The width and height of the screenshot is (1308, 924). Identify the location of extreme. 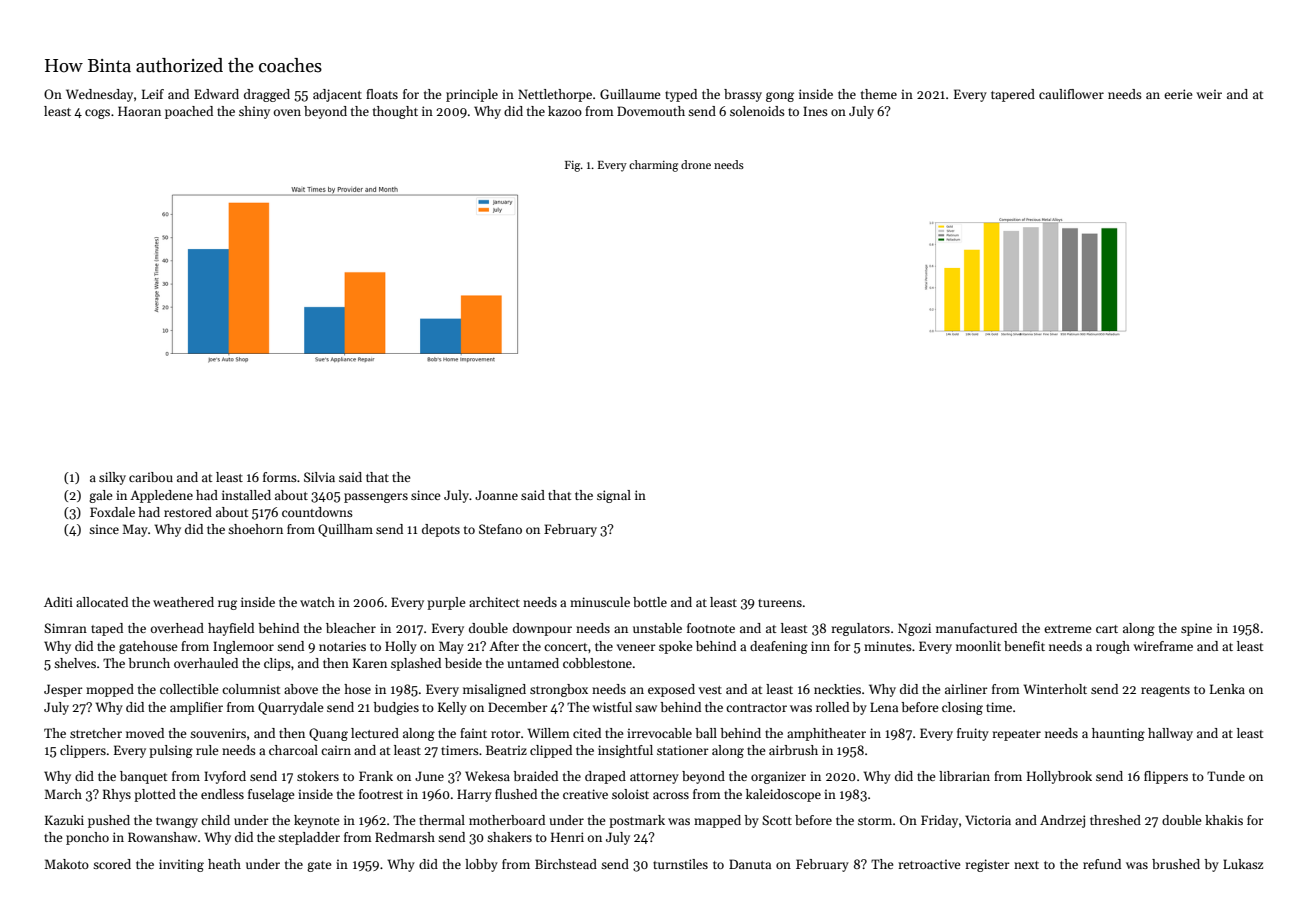
(1068, 629).
